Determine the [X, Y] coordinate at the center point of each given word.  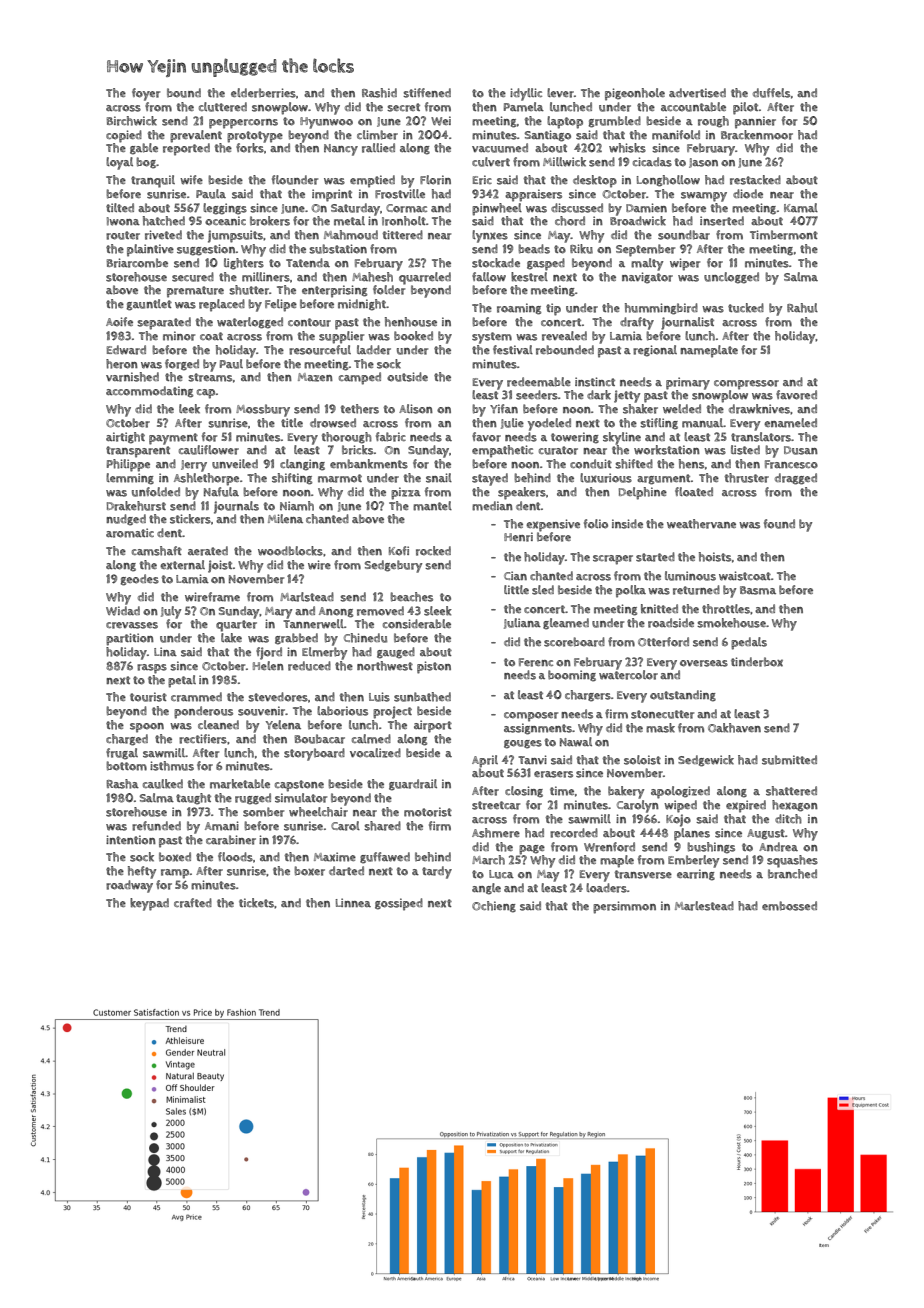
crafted [193, 903]
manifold [676, 135]
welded [682, 409]
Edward [126, 350]
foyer [146, 94]
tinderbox [757, 662]
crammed [196, 697]
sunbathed [422, 697]
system [492, 338]
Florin [435, 180]
